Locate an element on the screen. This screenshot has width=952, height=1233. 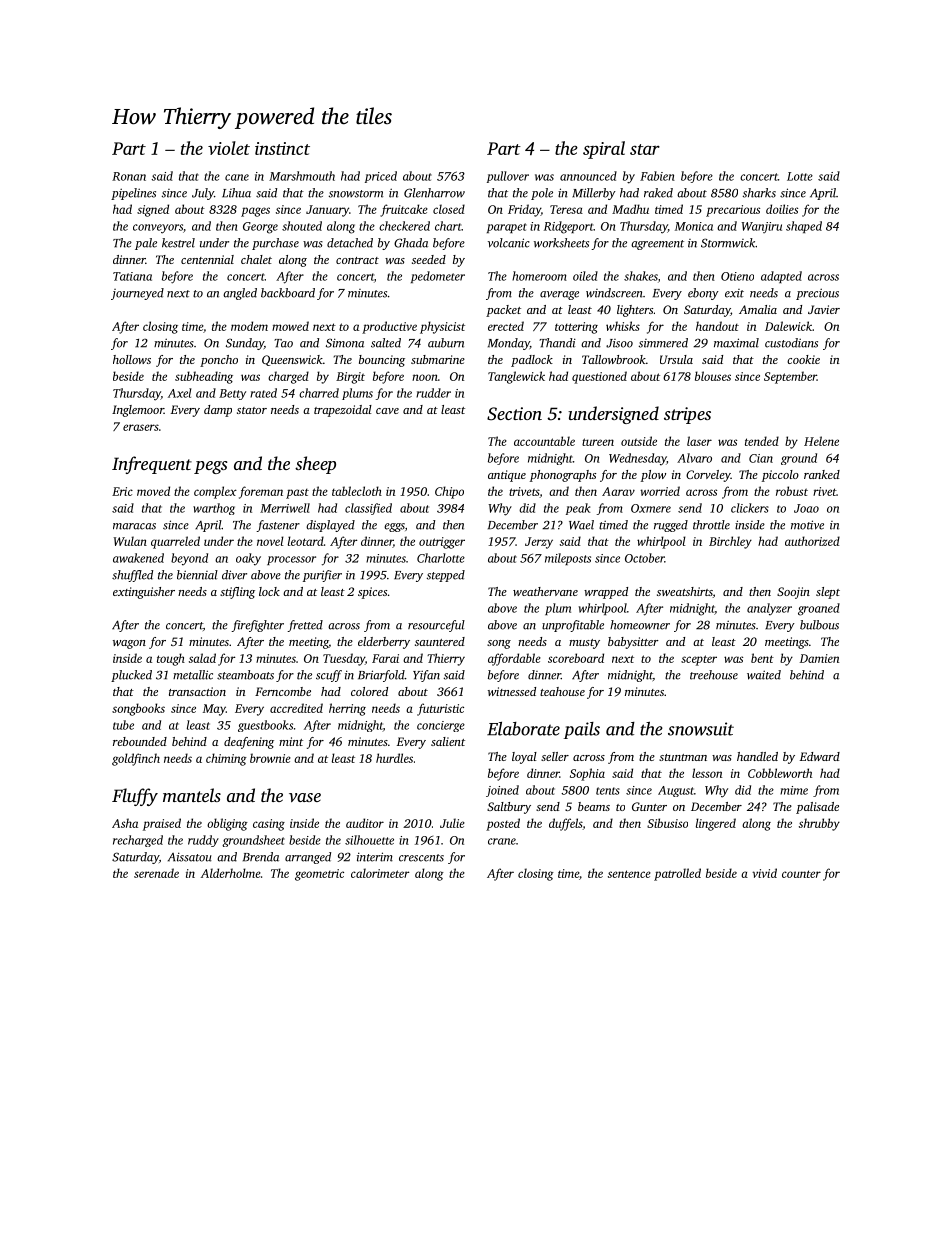
Ridgeport is located at coordinates (569, 227).
